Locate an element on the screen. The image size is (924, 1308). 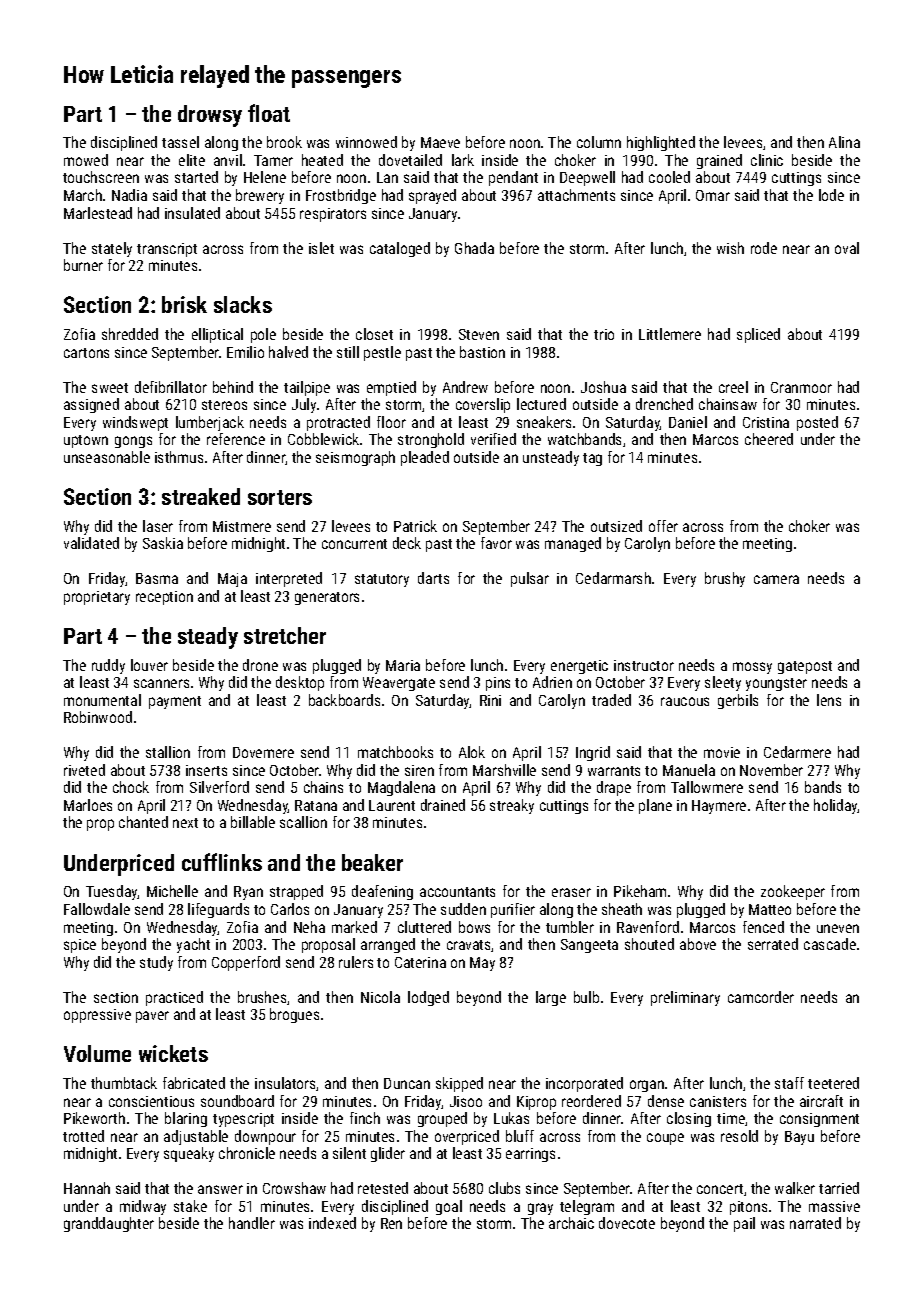
zookeeper is located at coordinates (793, 892).
